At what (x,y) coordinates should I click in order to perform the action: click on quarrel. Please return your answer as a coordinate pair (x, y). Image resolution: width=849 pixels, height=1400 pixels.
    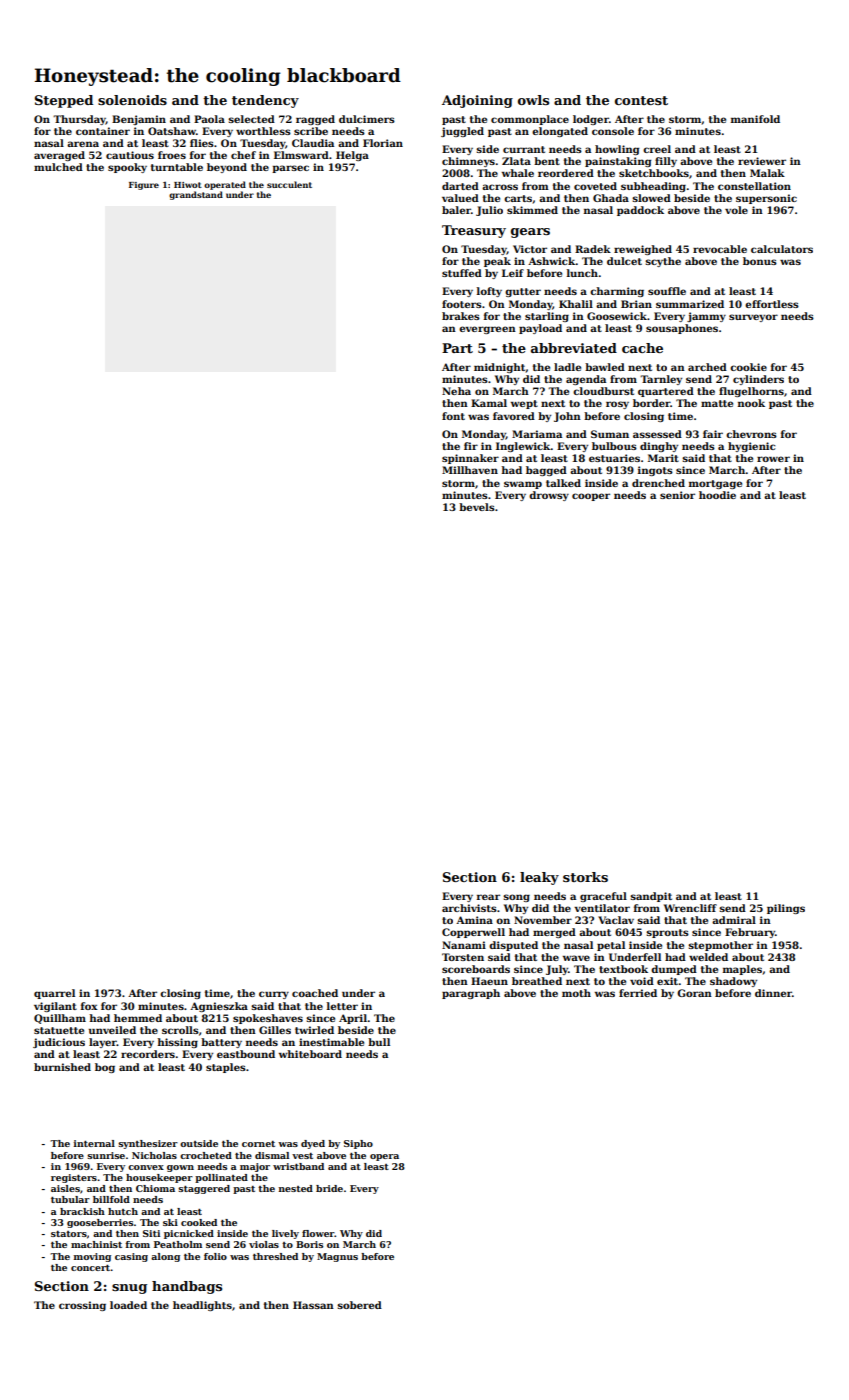
    Looking at the image, I should click on (54, 994).
